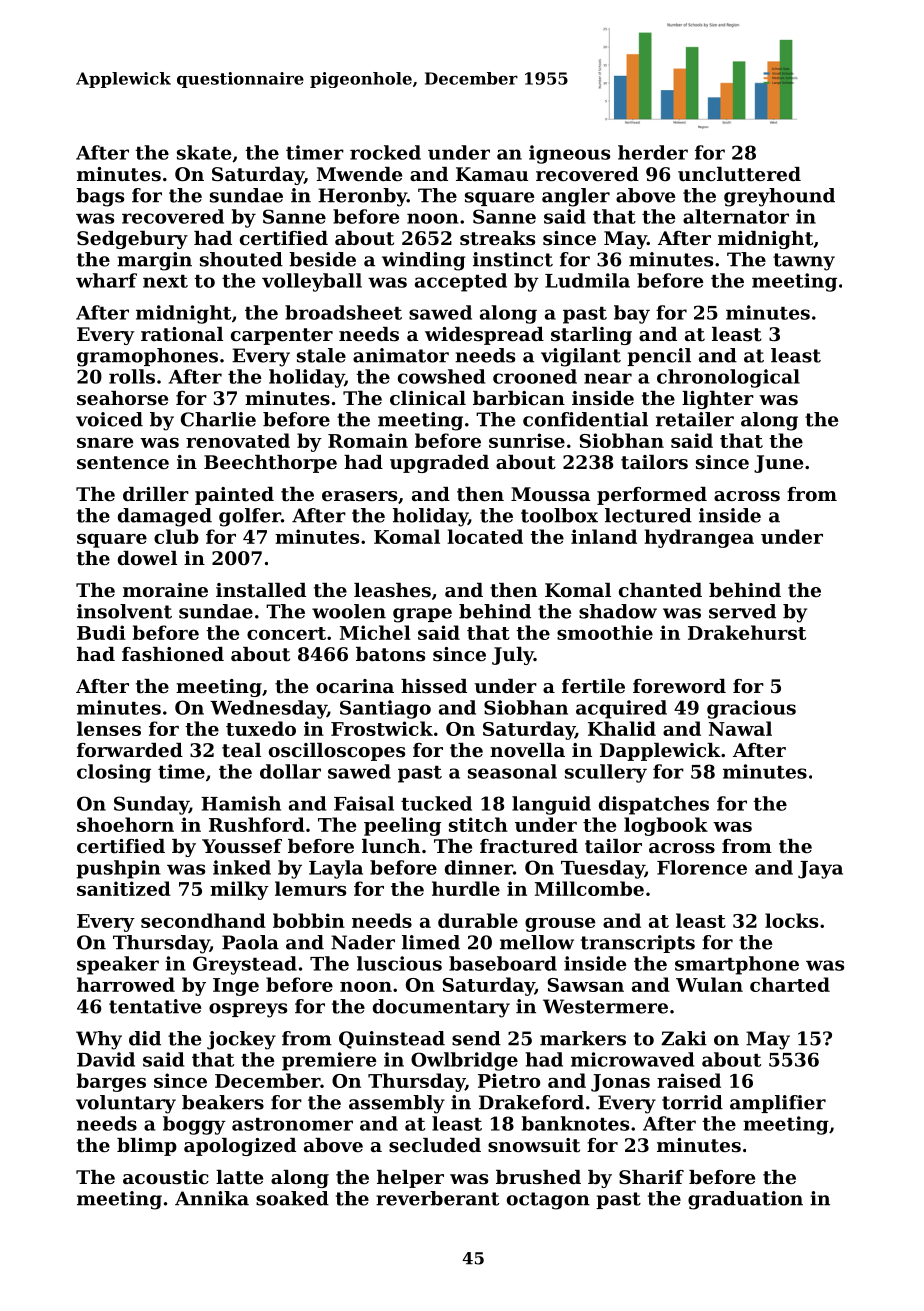 This document has width=924, height=1311. Describe the element at coordinates (212, 1198) in the document. I see `Annika` at that location.
